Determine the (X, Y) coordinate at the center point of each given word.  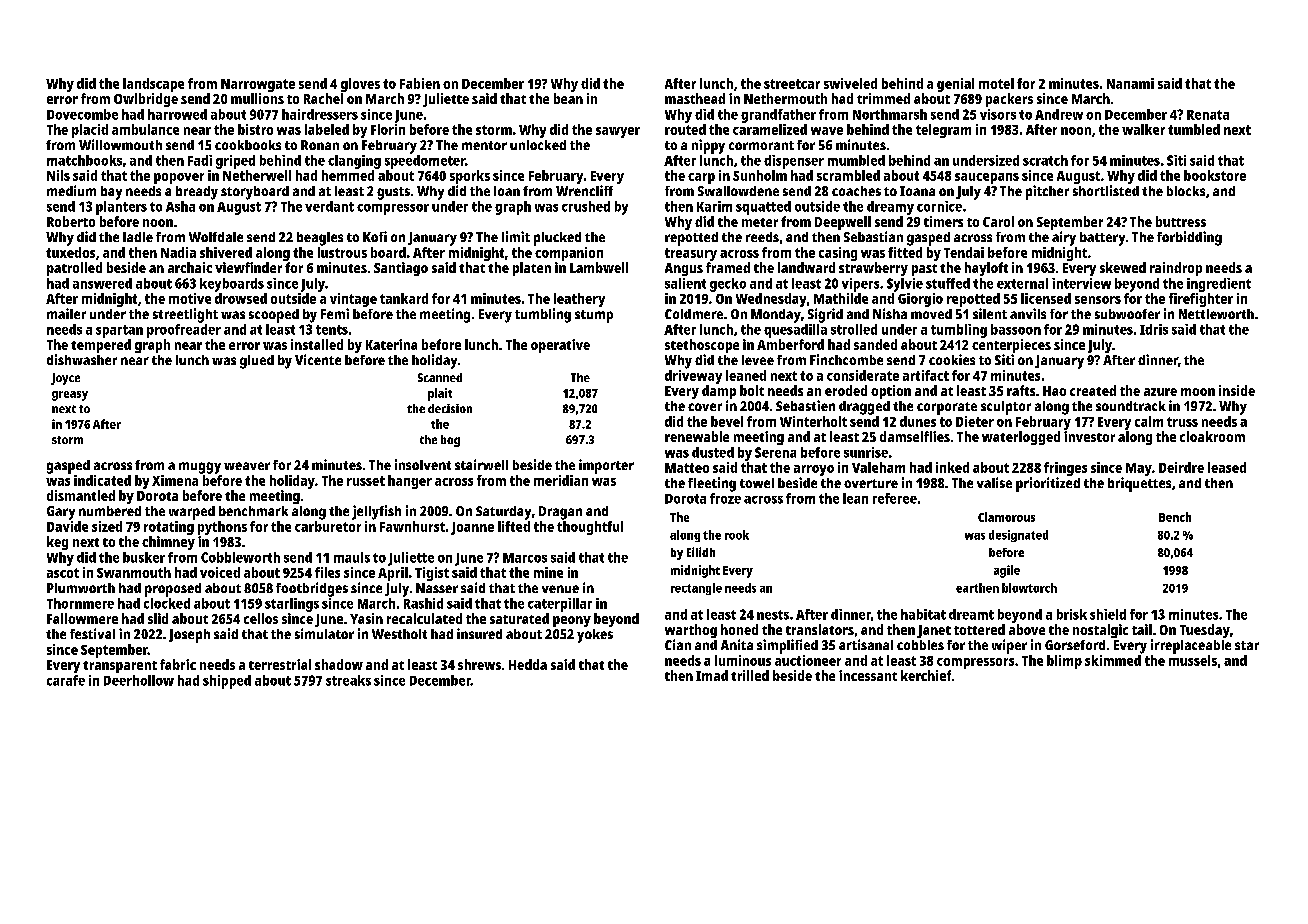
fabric (178, 664)
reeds (762, 237)
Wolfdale (216, 237)
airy (1064, 238)
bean (568, 98)
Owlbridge (146, 100)
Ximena (175, 480)
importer (606, 466)
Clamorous (1006, 517)
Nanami (1130, 83)
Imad (712, 675)
